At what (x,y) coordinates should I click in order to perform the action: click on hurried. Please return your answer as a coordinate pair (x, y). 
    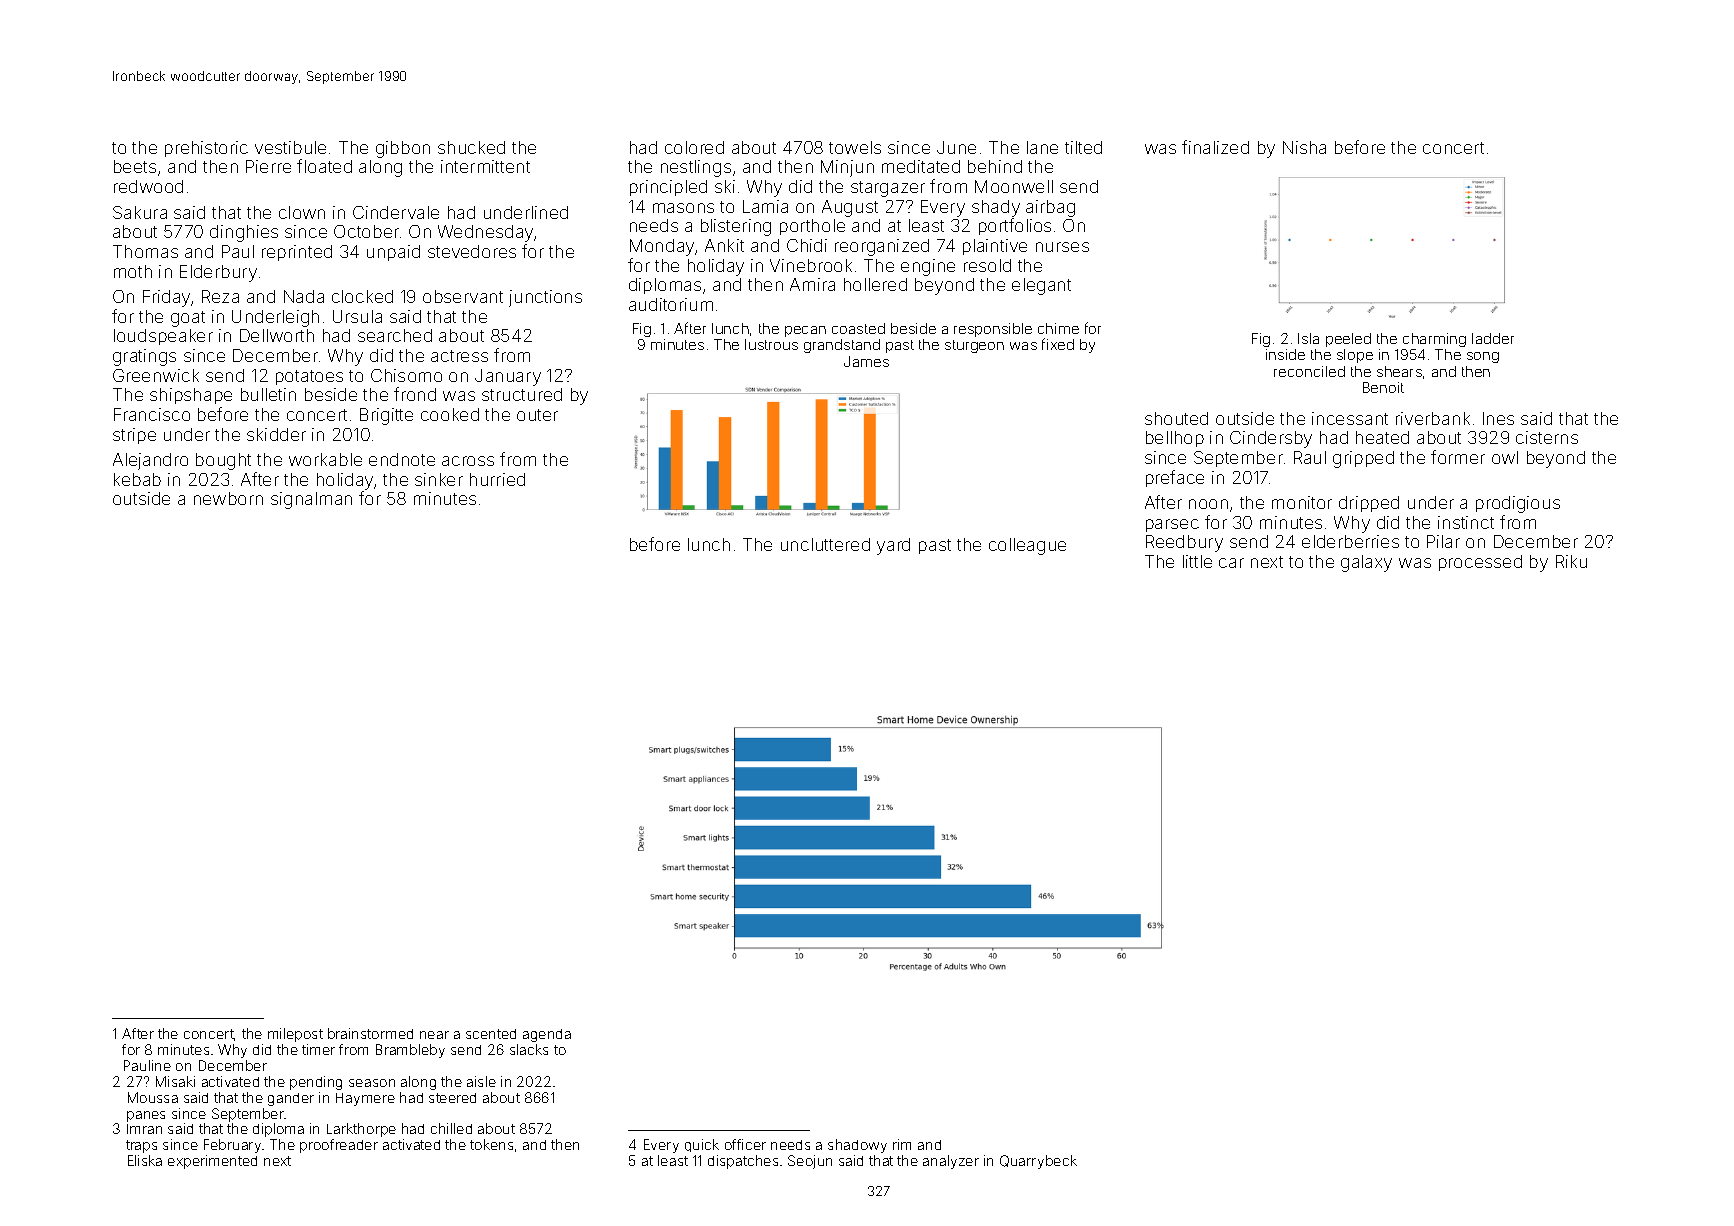
    Looking at the image, I should click on (497, 479).
